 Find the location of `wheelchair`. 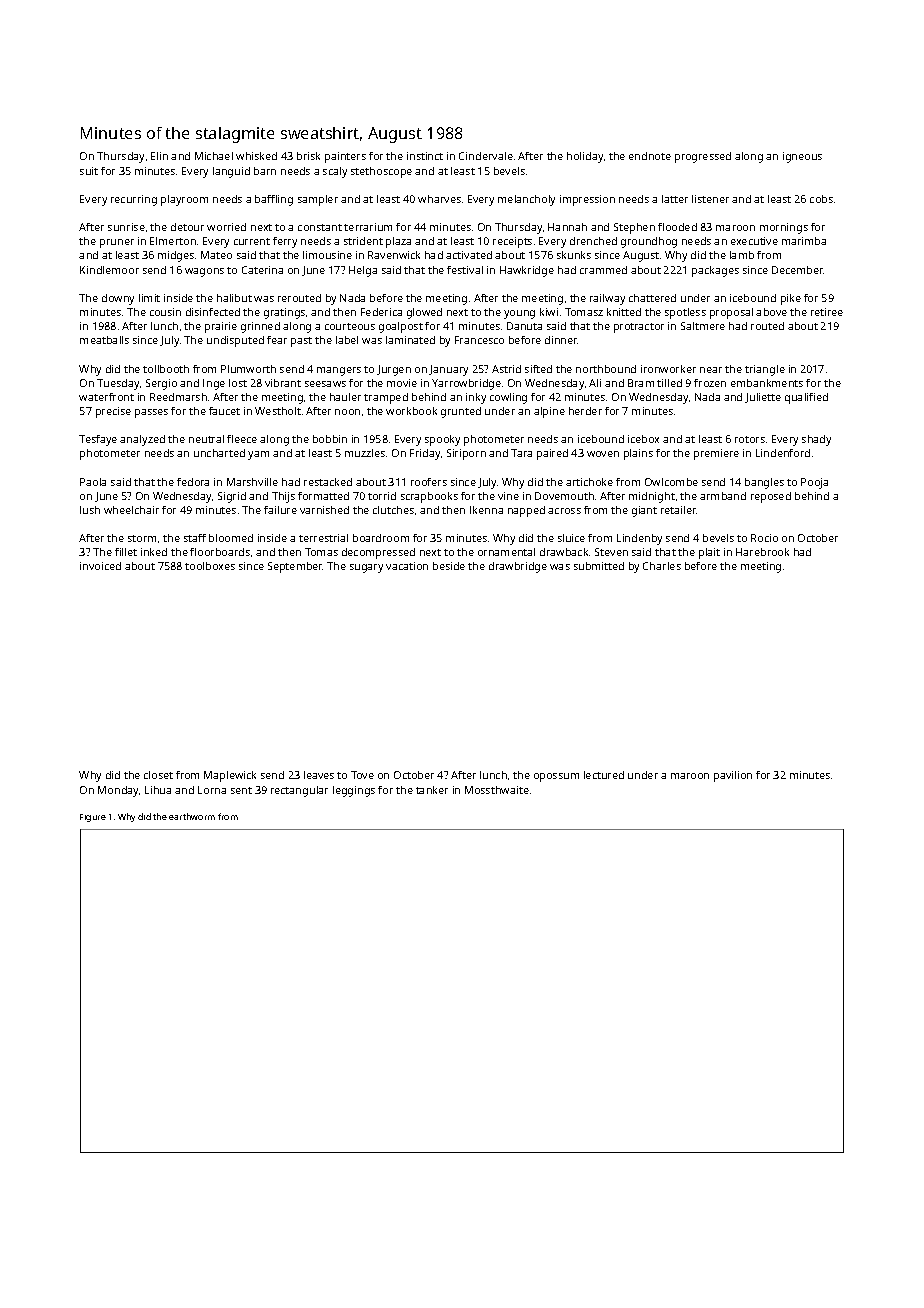

wheelchair is located at coordinates (131, 510).
